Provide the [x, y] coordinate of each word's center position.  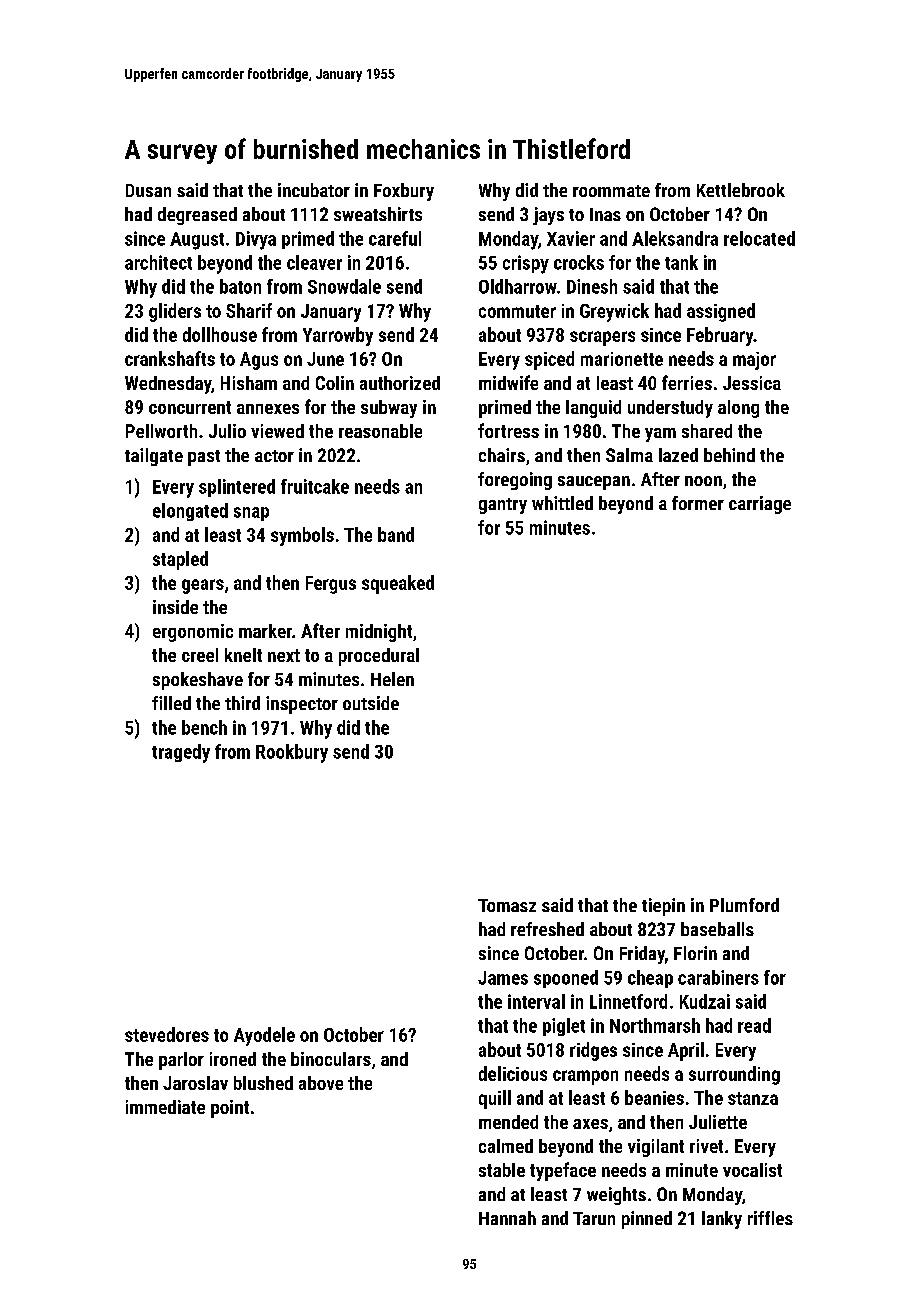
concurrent [190, 407]
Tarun [594, 1218]
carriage [760, 505]
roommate [611, 191]
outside [371, 703]
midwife [508, 382]
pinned [647, 1220]
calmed [506, 1146]
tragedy [181, 753]
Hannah [507, 1218]
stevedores [167, 1034]
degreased [197, 216]
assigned [721, 312]
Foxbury [404, 192]
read [754, 1025]
